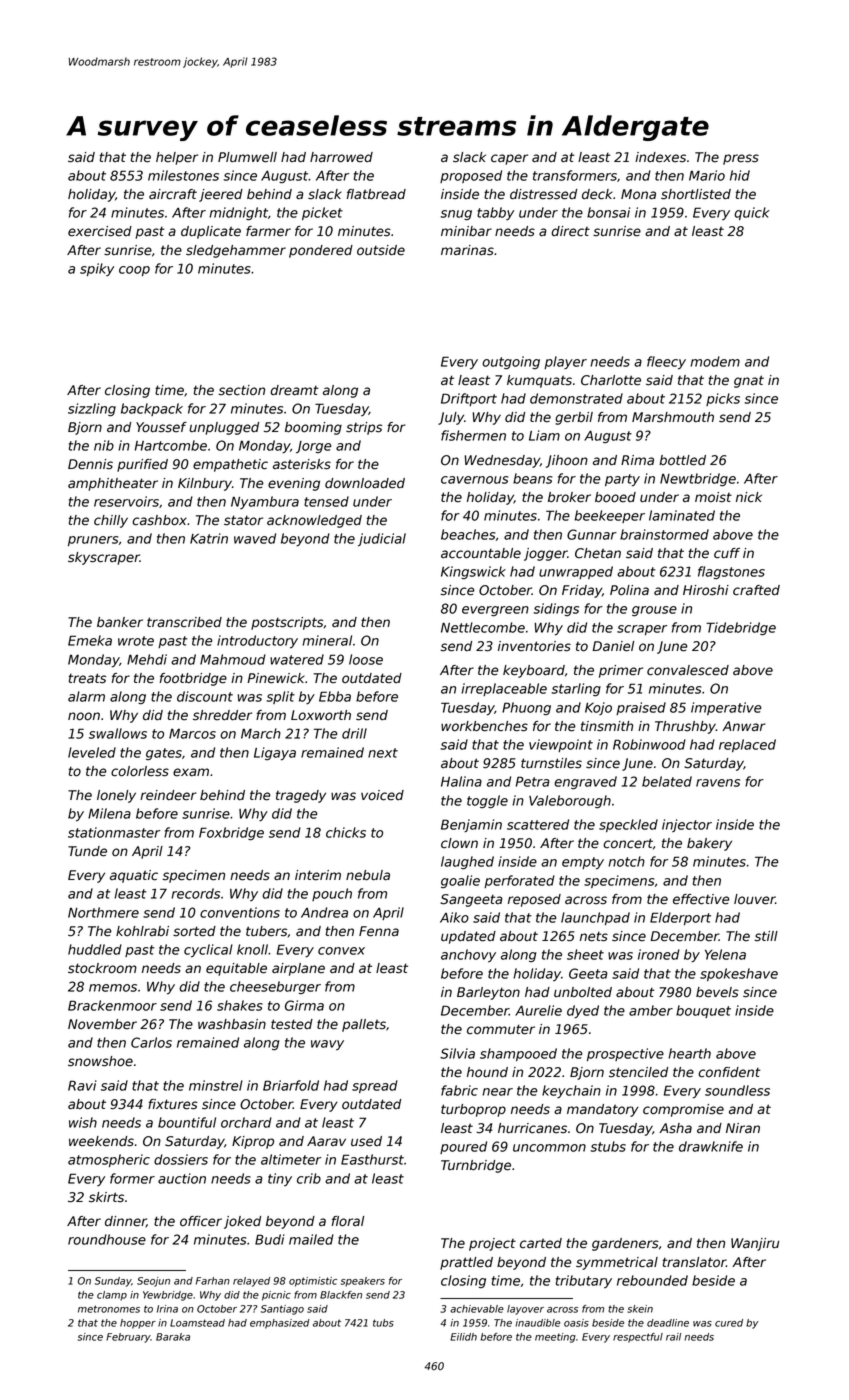 The image size is (849, 1400). I want to click on drill, so click(354, 733).
